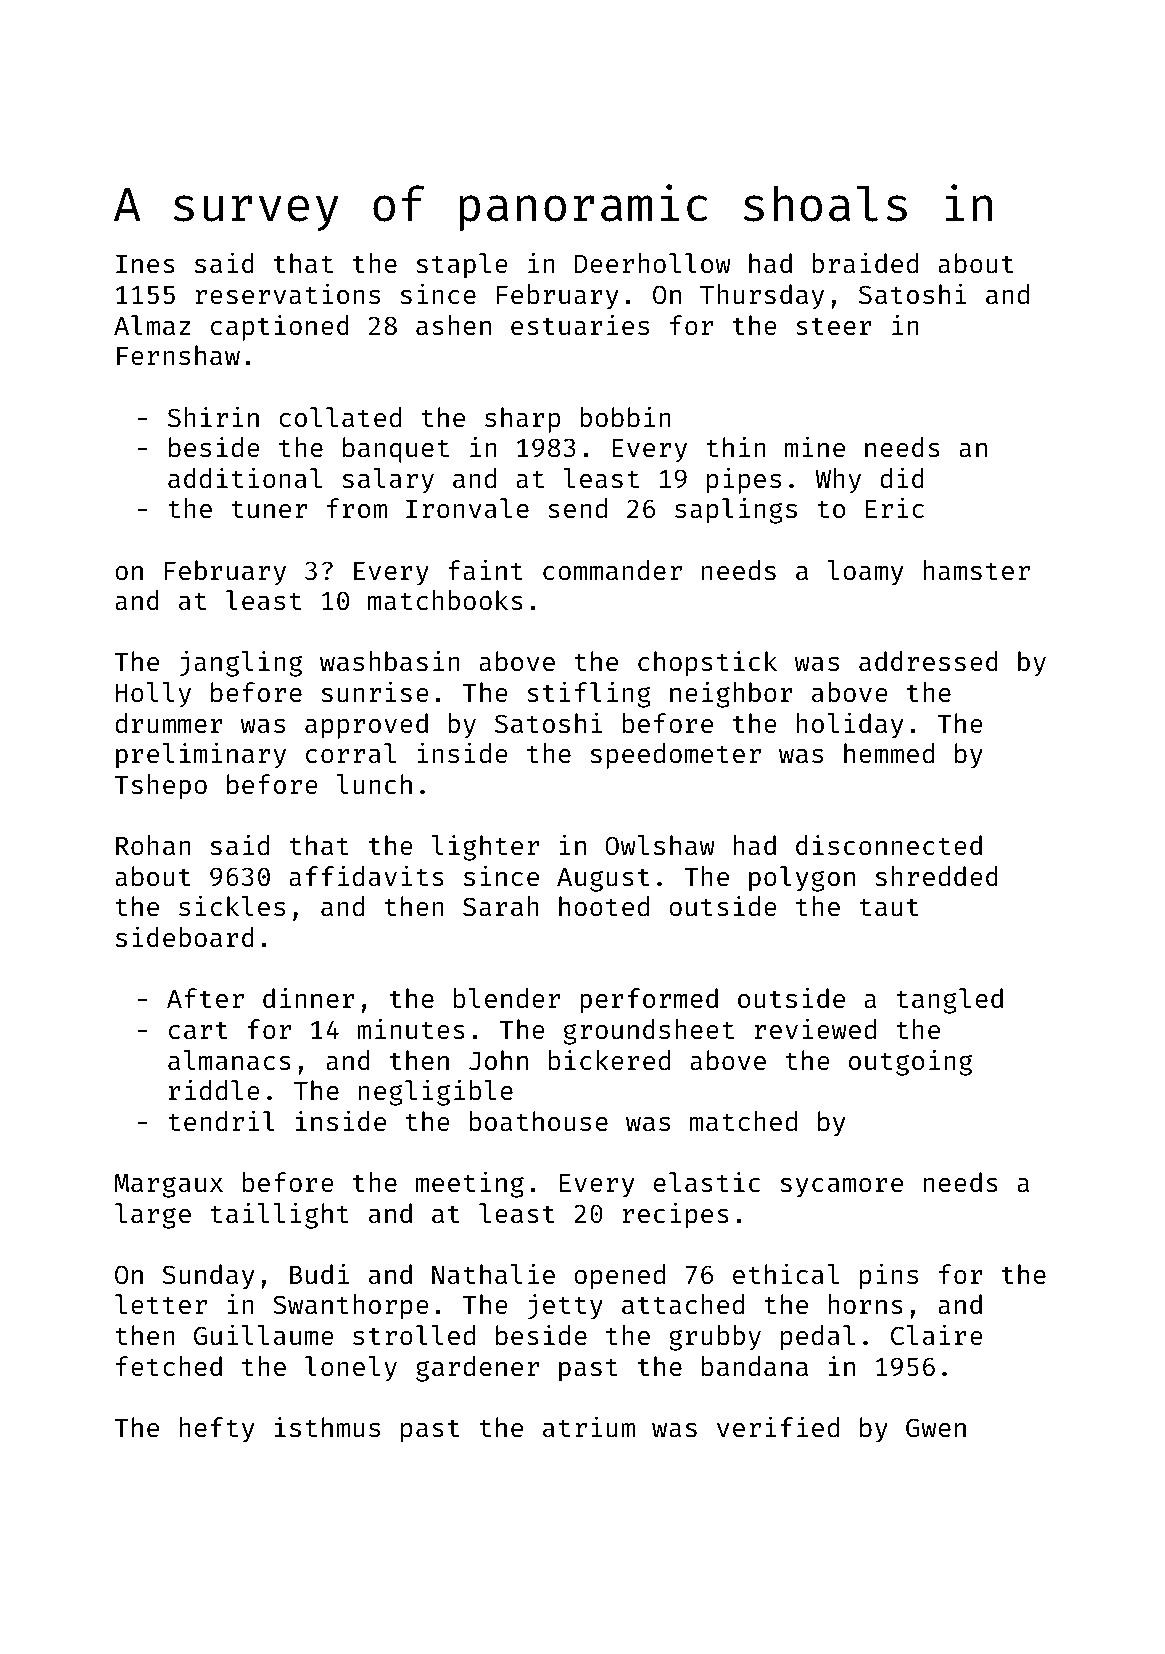 Image resolution: width=1165 pixels, height=1654 pixels. Describe the element at coordinates (889, 1276) in the page. I see `pins` at that location.
